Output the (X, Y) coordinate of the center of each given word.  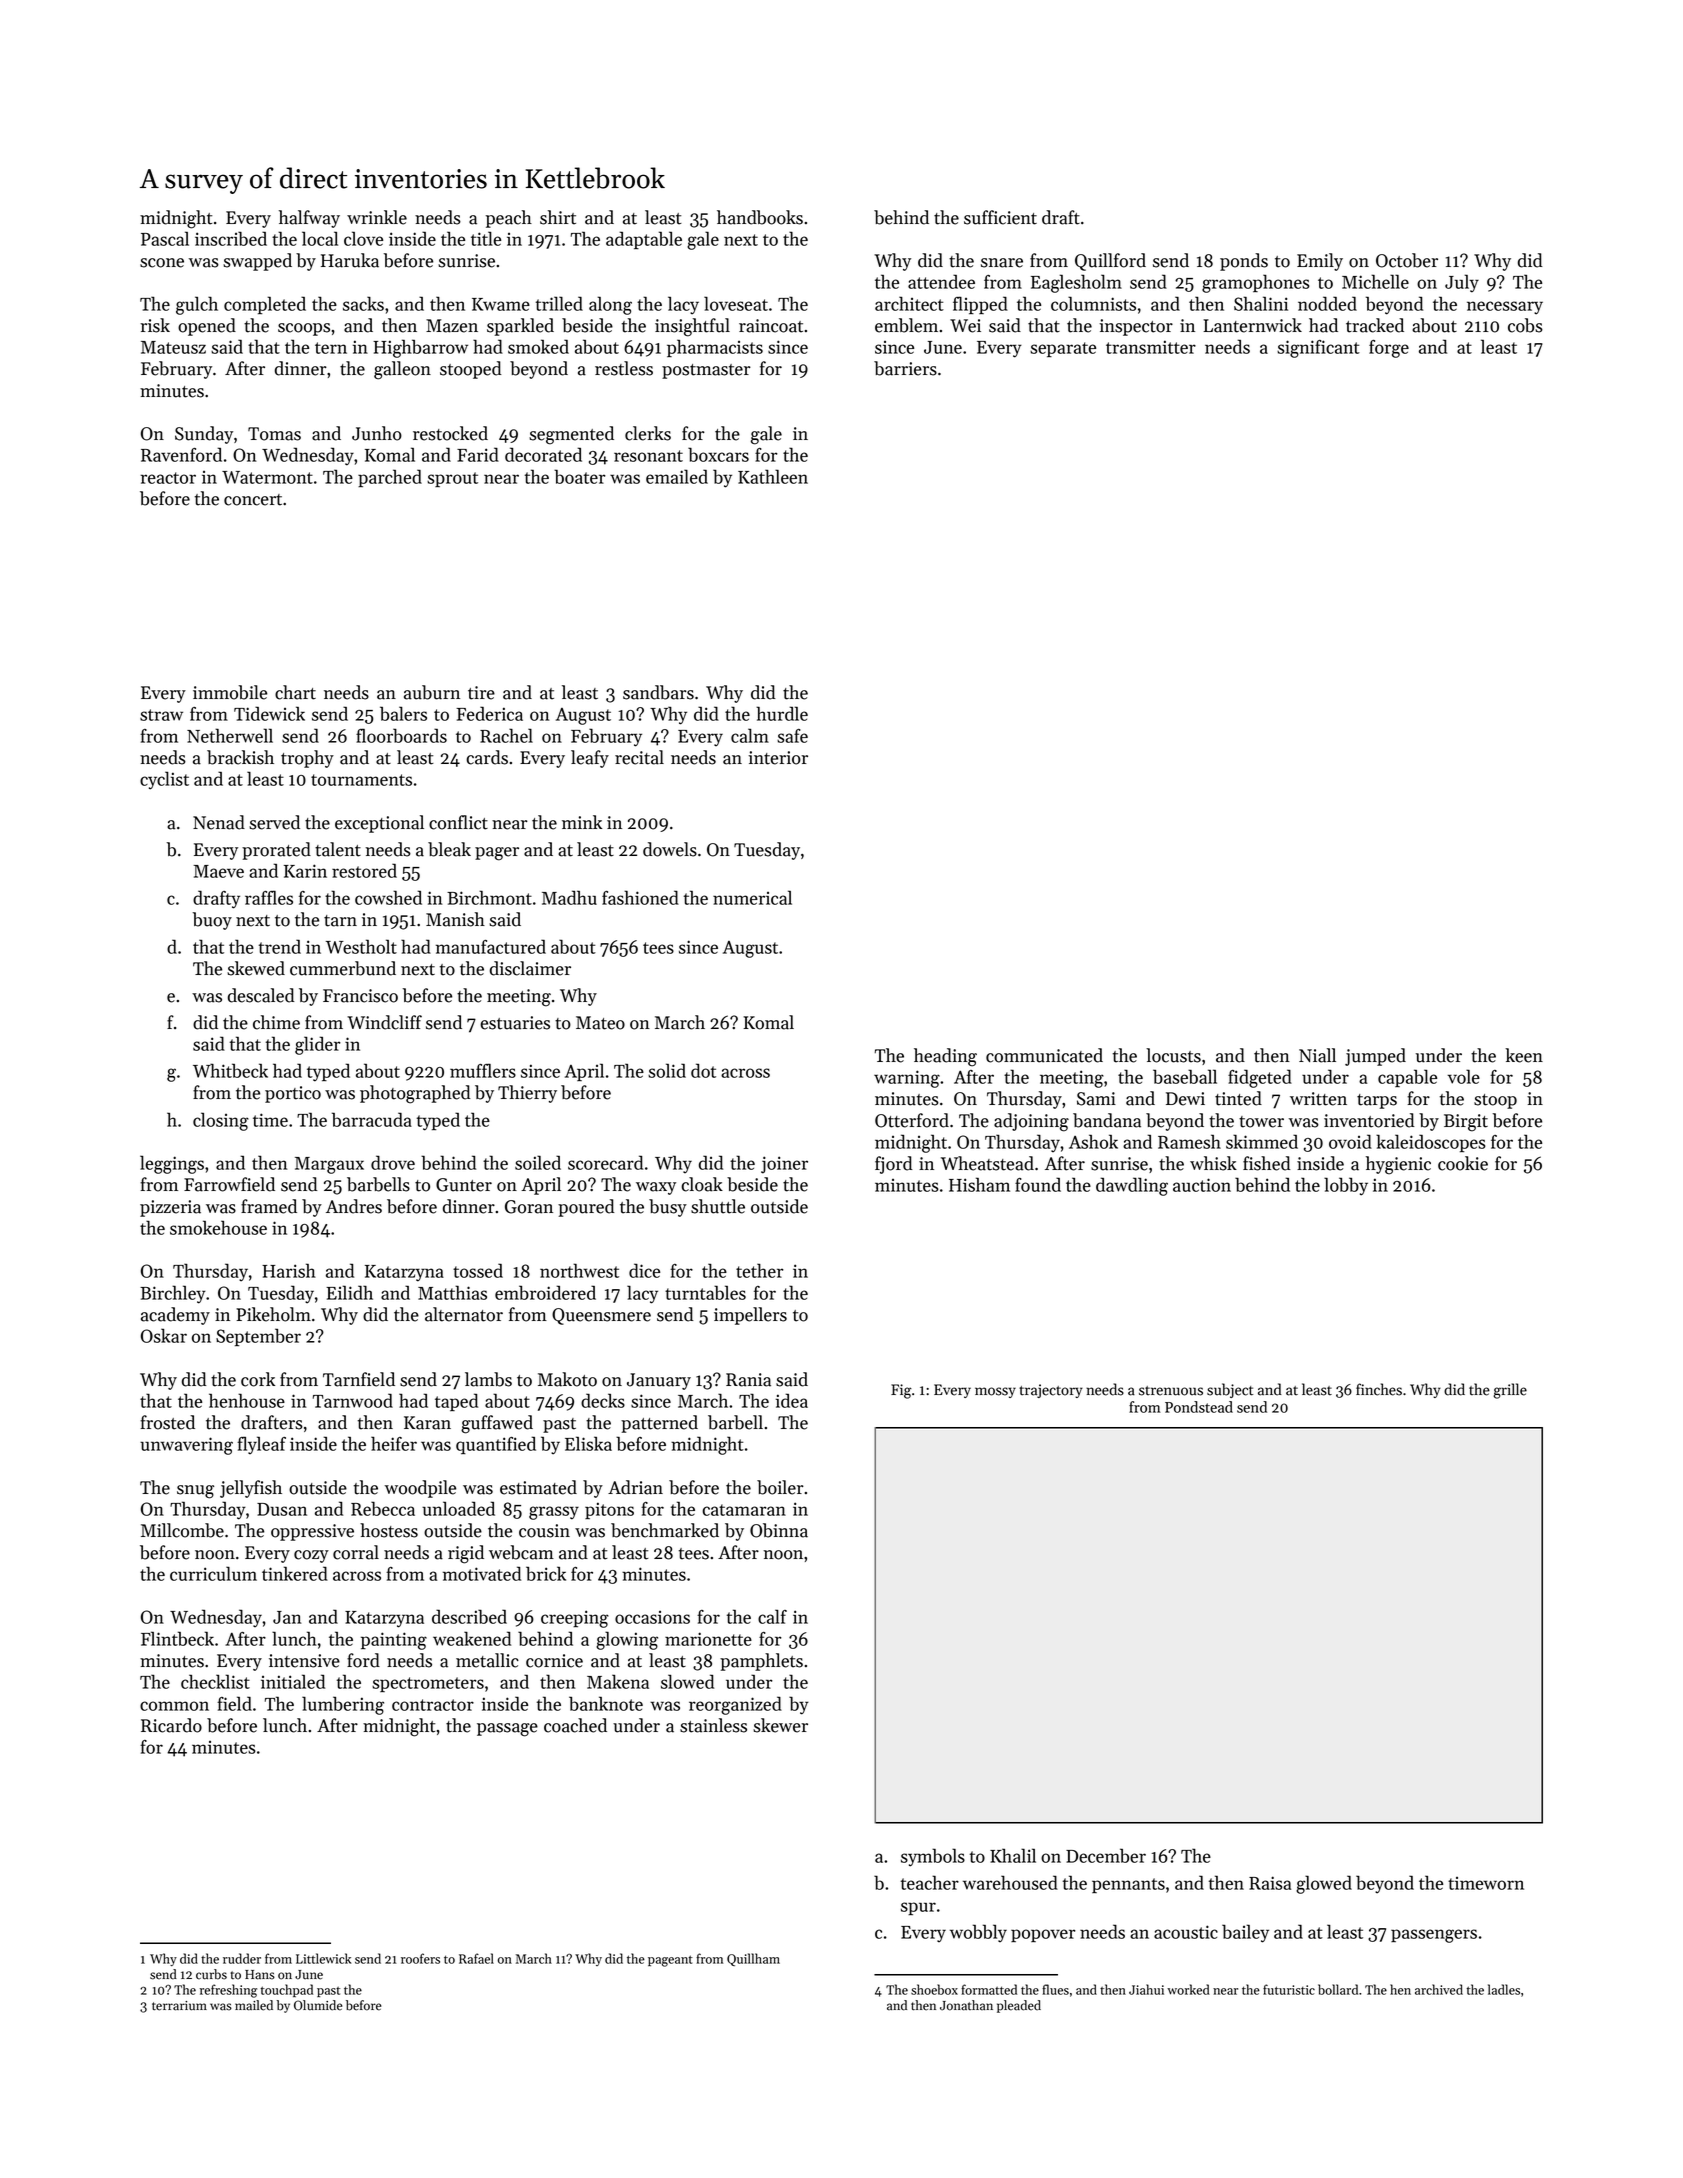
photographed (415, 1094)
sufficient (1000, 217)
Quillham (753, 1959)
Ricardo (171, 1725)
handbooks (760, 217)
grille (1510, 1391)
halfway (309, 219)
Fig (901, 1391)
